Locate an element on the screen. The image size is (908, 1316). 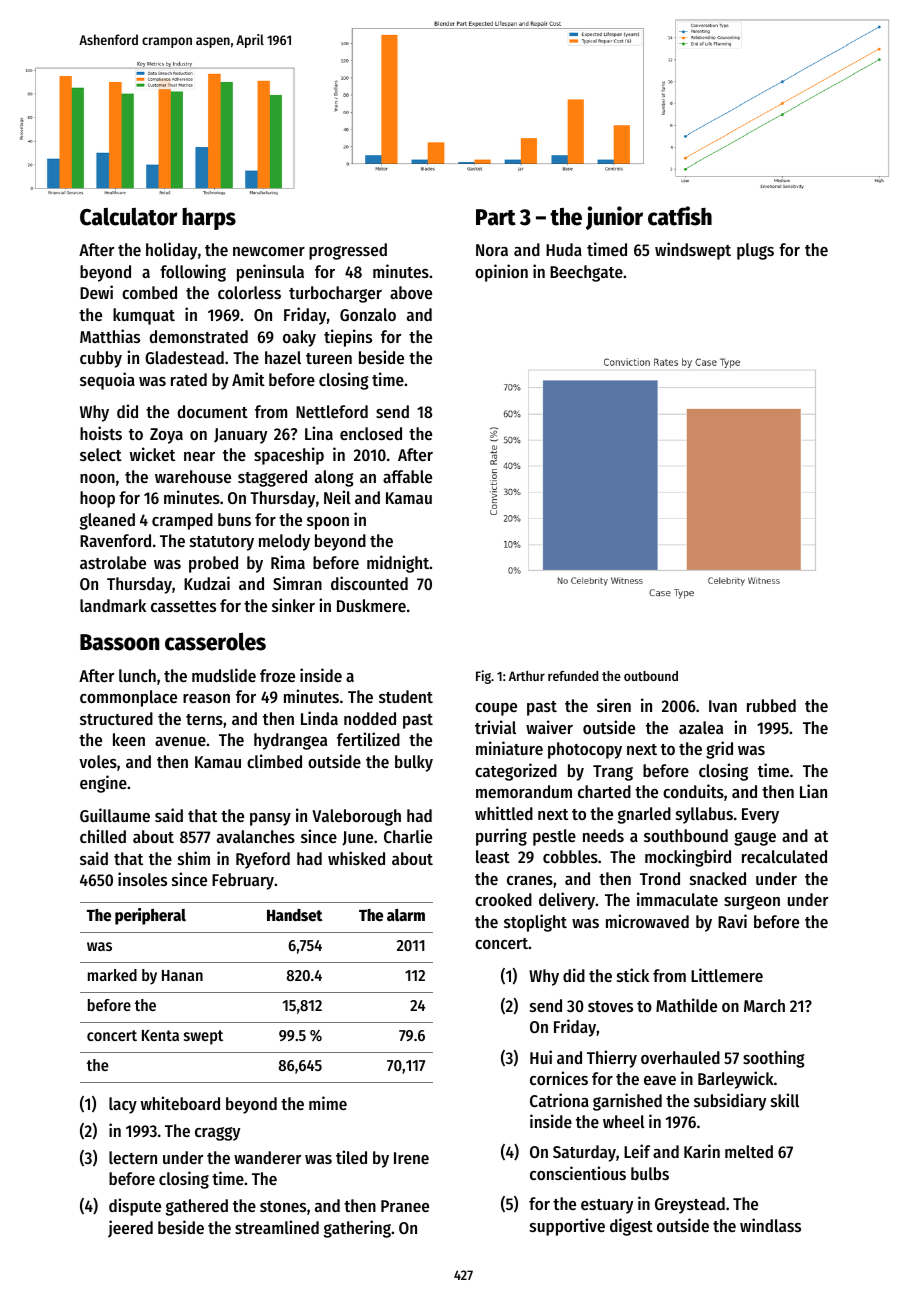
plugs is located at coordinates (755, 251).
